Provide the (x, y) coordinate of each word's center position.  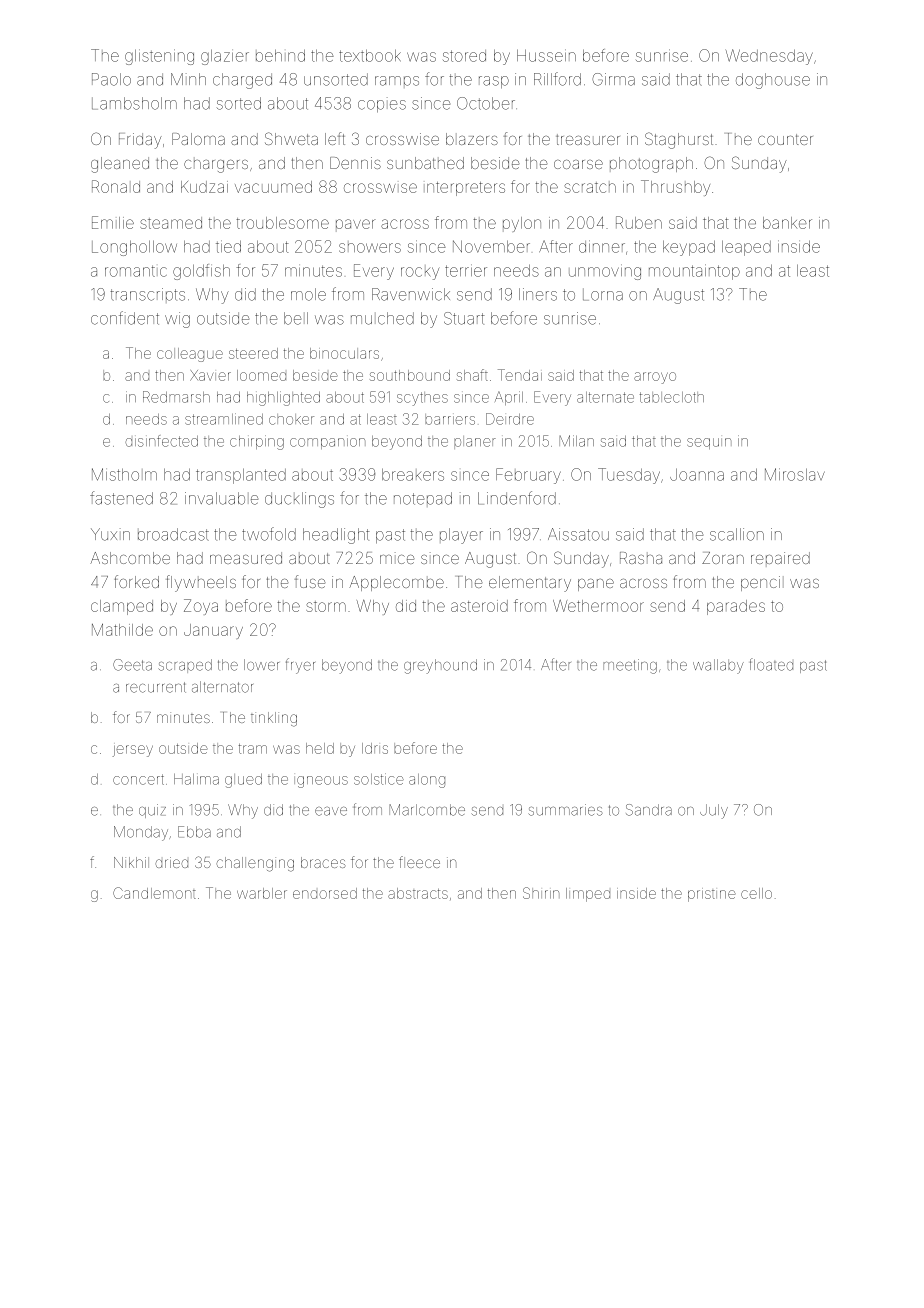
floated (771, 664)
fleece (419, 862)
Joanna (697, 474)
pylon (522, 224)
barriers (450, 419)
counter (785, 139)
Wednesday (769, 57)
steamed (171, 223)
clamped (122, 607)
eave (331, 811)
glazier (225, 57)
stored (464, 56)
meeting (630, 666)
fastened (121, 498)
